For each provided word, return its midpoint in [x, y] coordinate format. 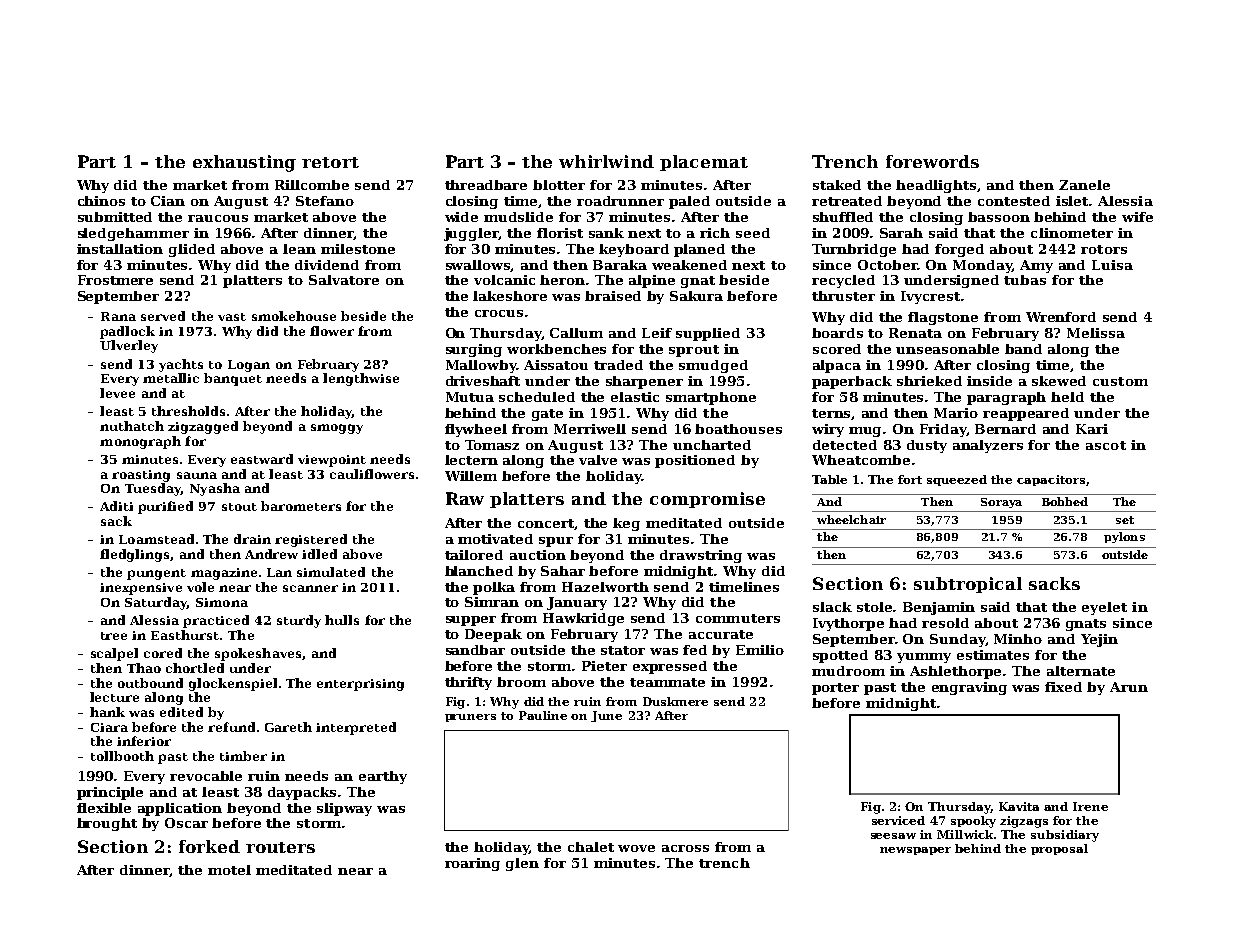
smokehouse [294, 316]
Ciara [109, 727]
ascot [1106, 445]
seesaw [893, 836]
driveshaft [483, 381]
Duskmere [675, 701]
